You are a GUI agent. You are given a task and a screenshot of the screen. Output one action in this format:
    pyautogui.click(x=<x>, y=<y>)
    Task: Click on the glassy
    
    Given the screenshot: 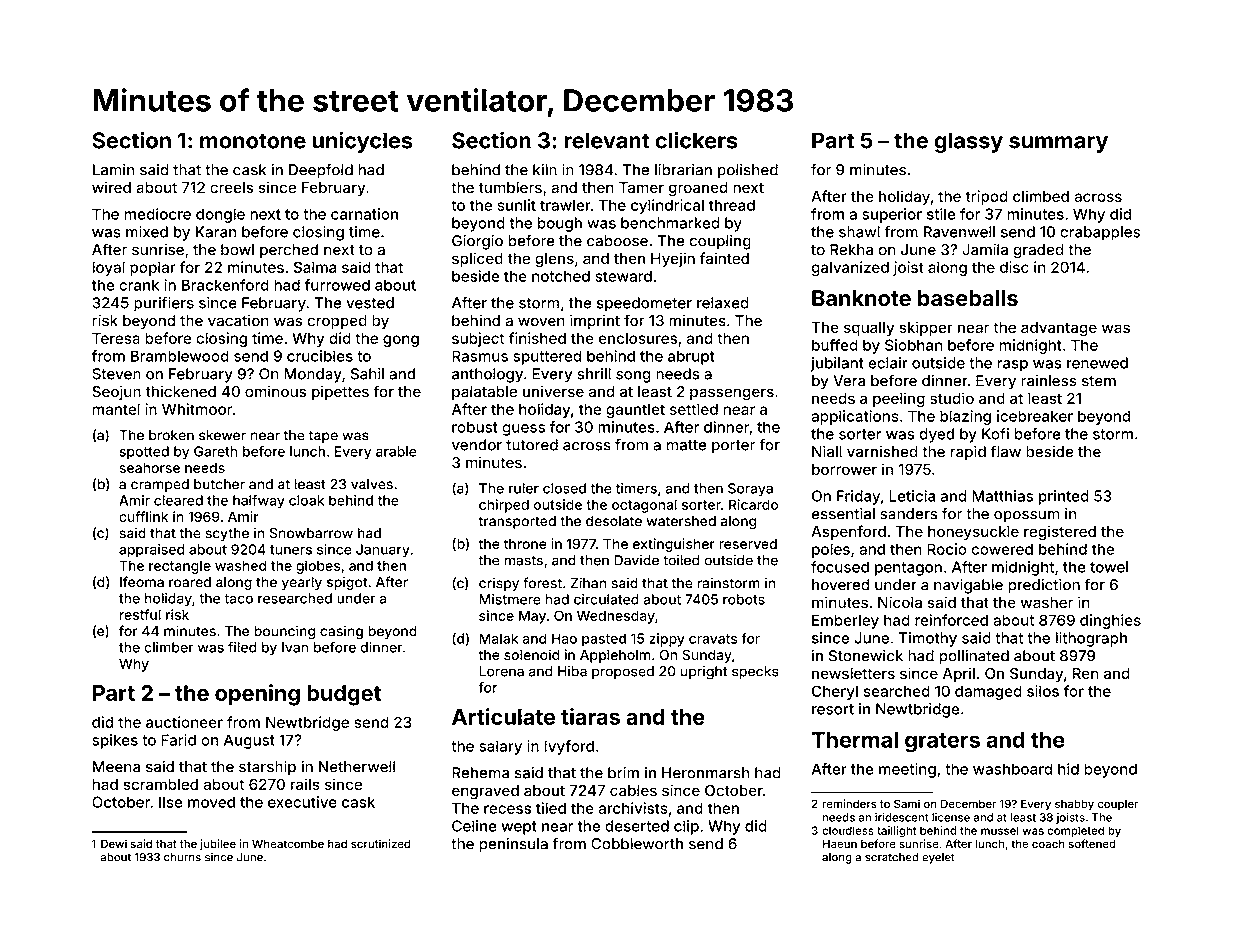 What is the action you would take?
    pyautogui.click(x=968, y=142)
